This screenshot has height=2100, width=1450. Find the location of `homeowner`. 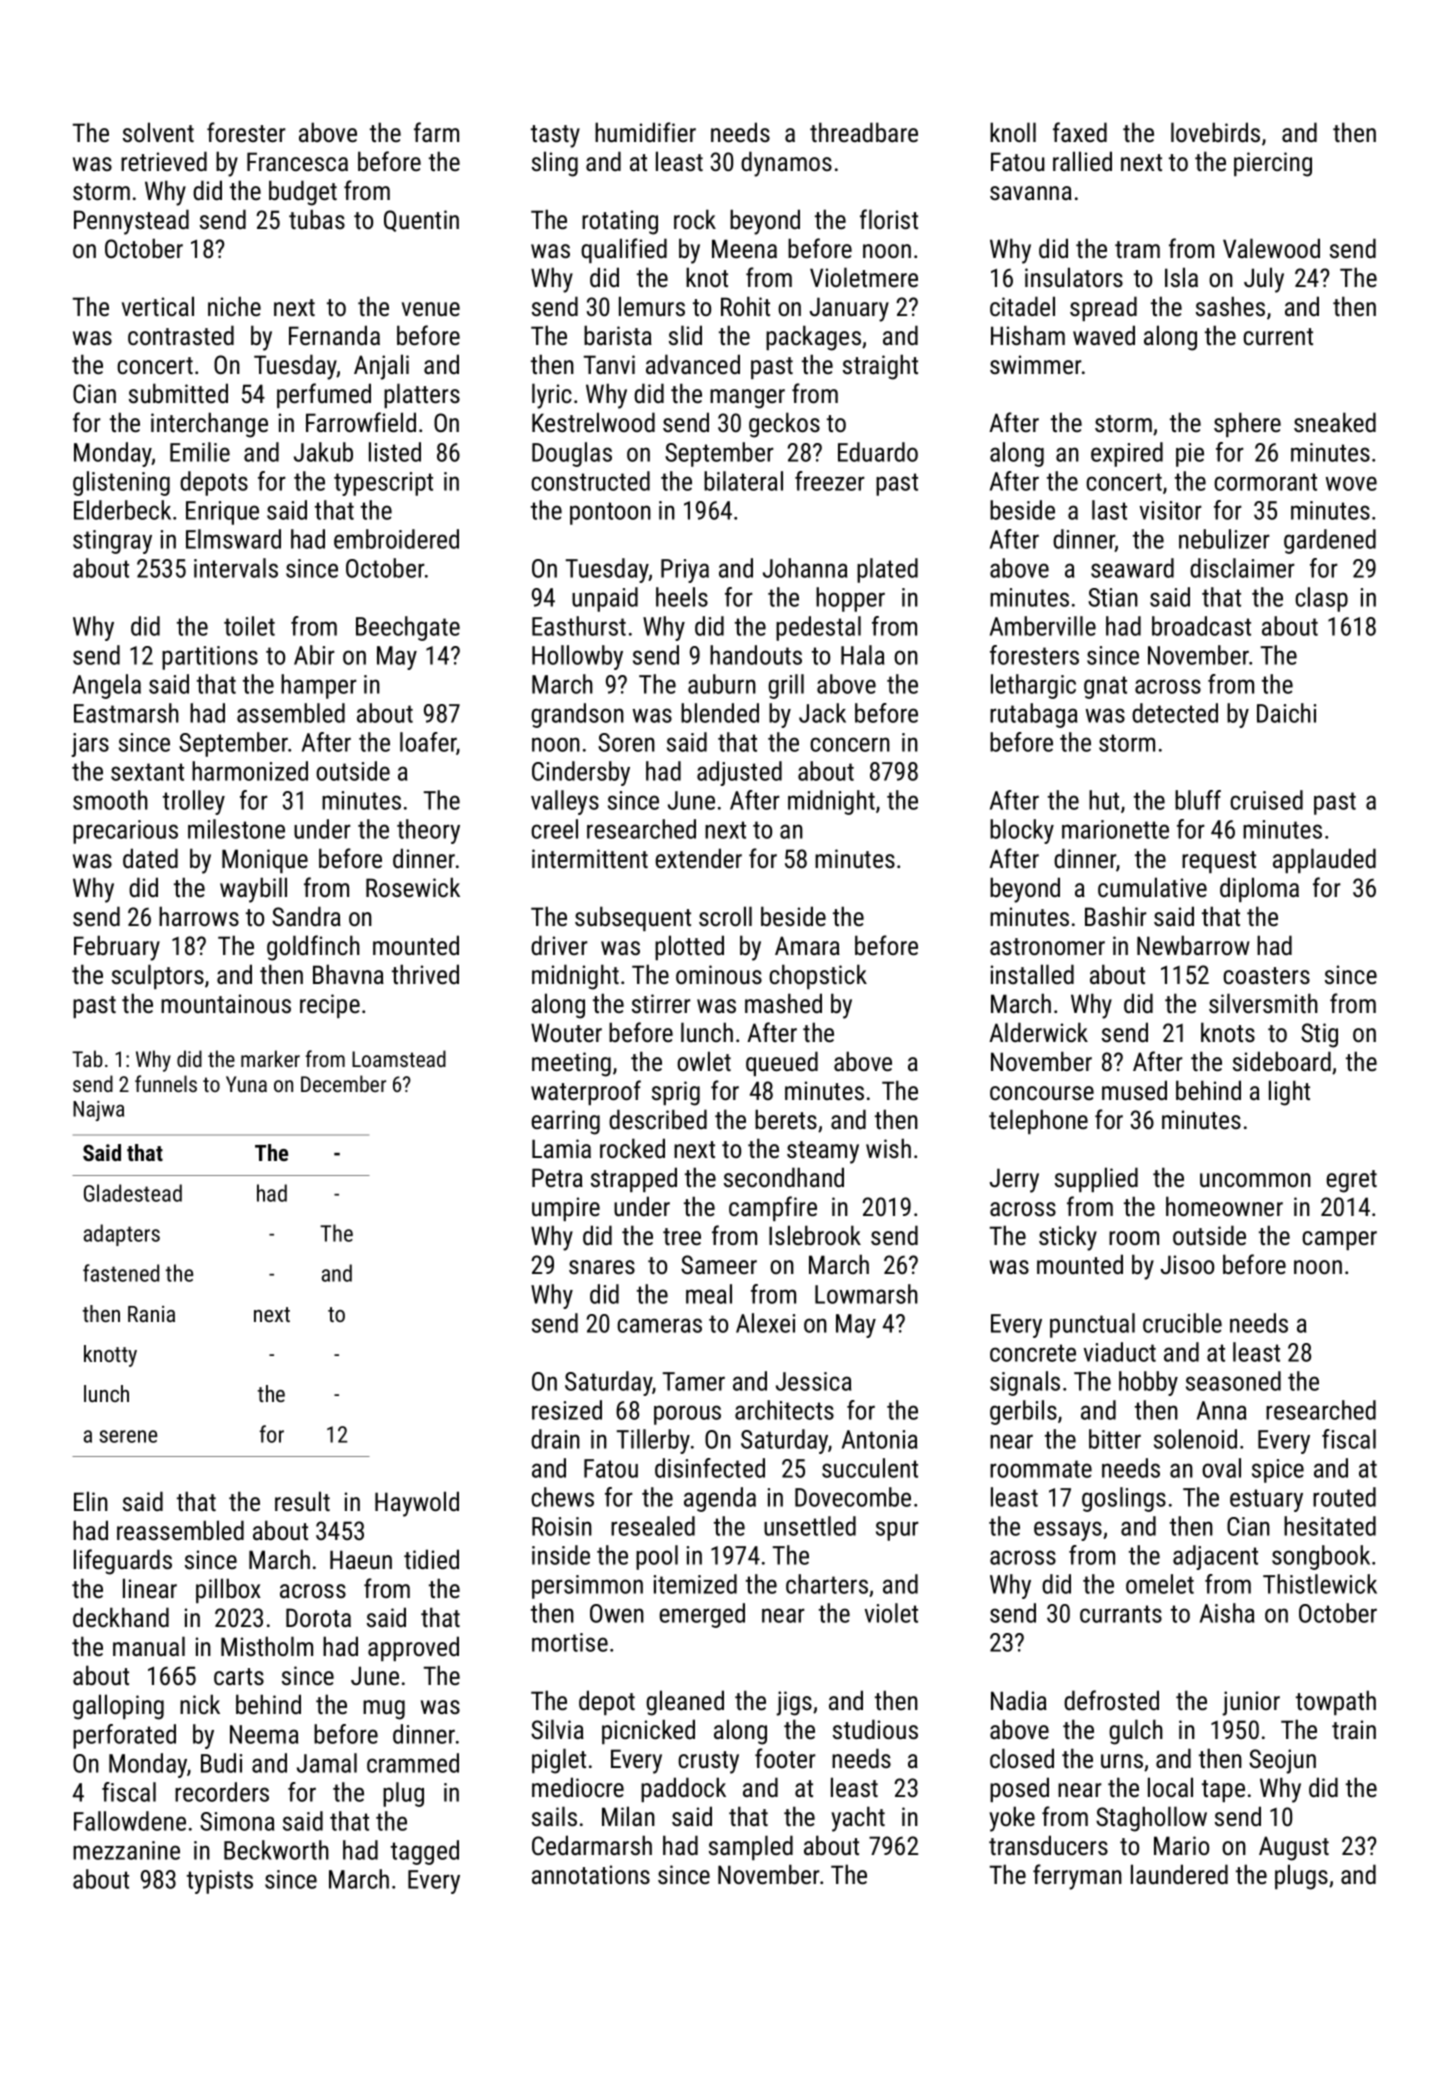

homeowner is located at coordinates (1224, 1206).
